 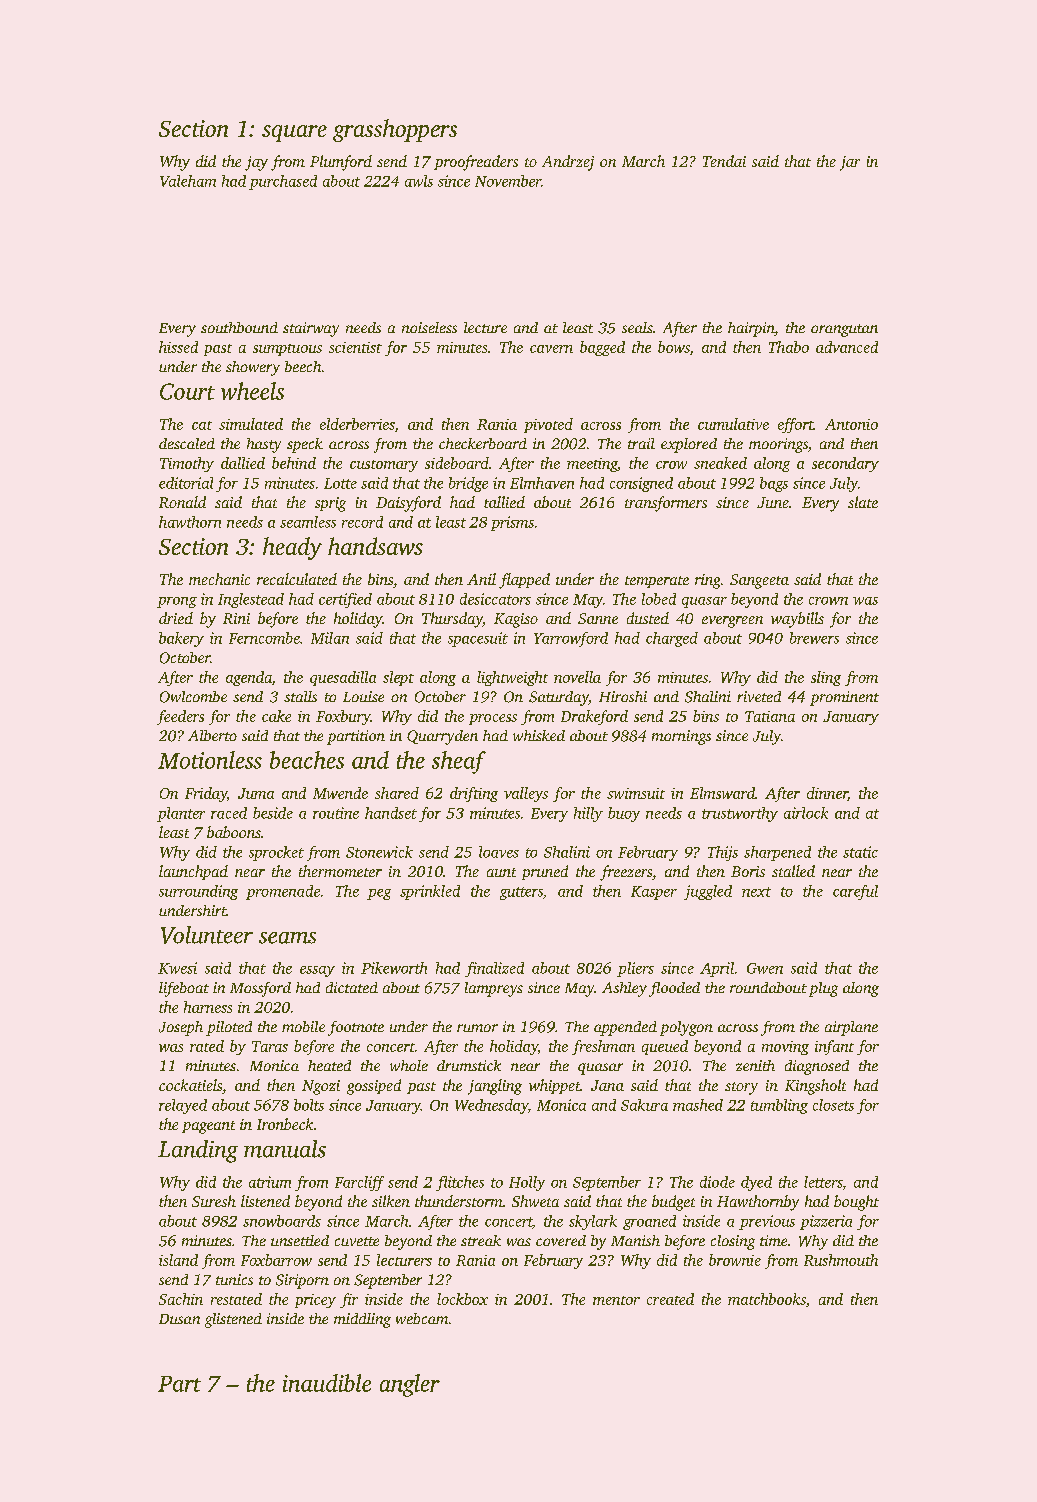 I want to click on cavern, so click(x=551, y=349).
